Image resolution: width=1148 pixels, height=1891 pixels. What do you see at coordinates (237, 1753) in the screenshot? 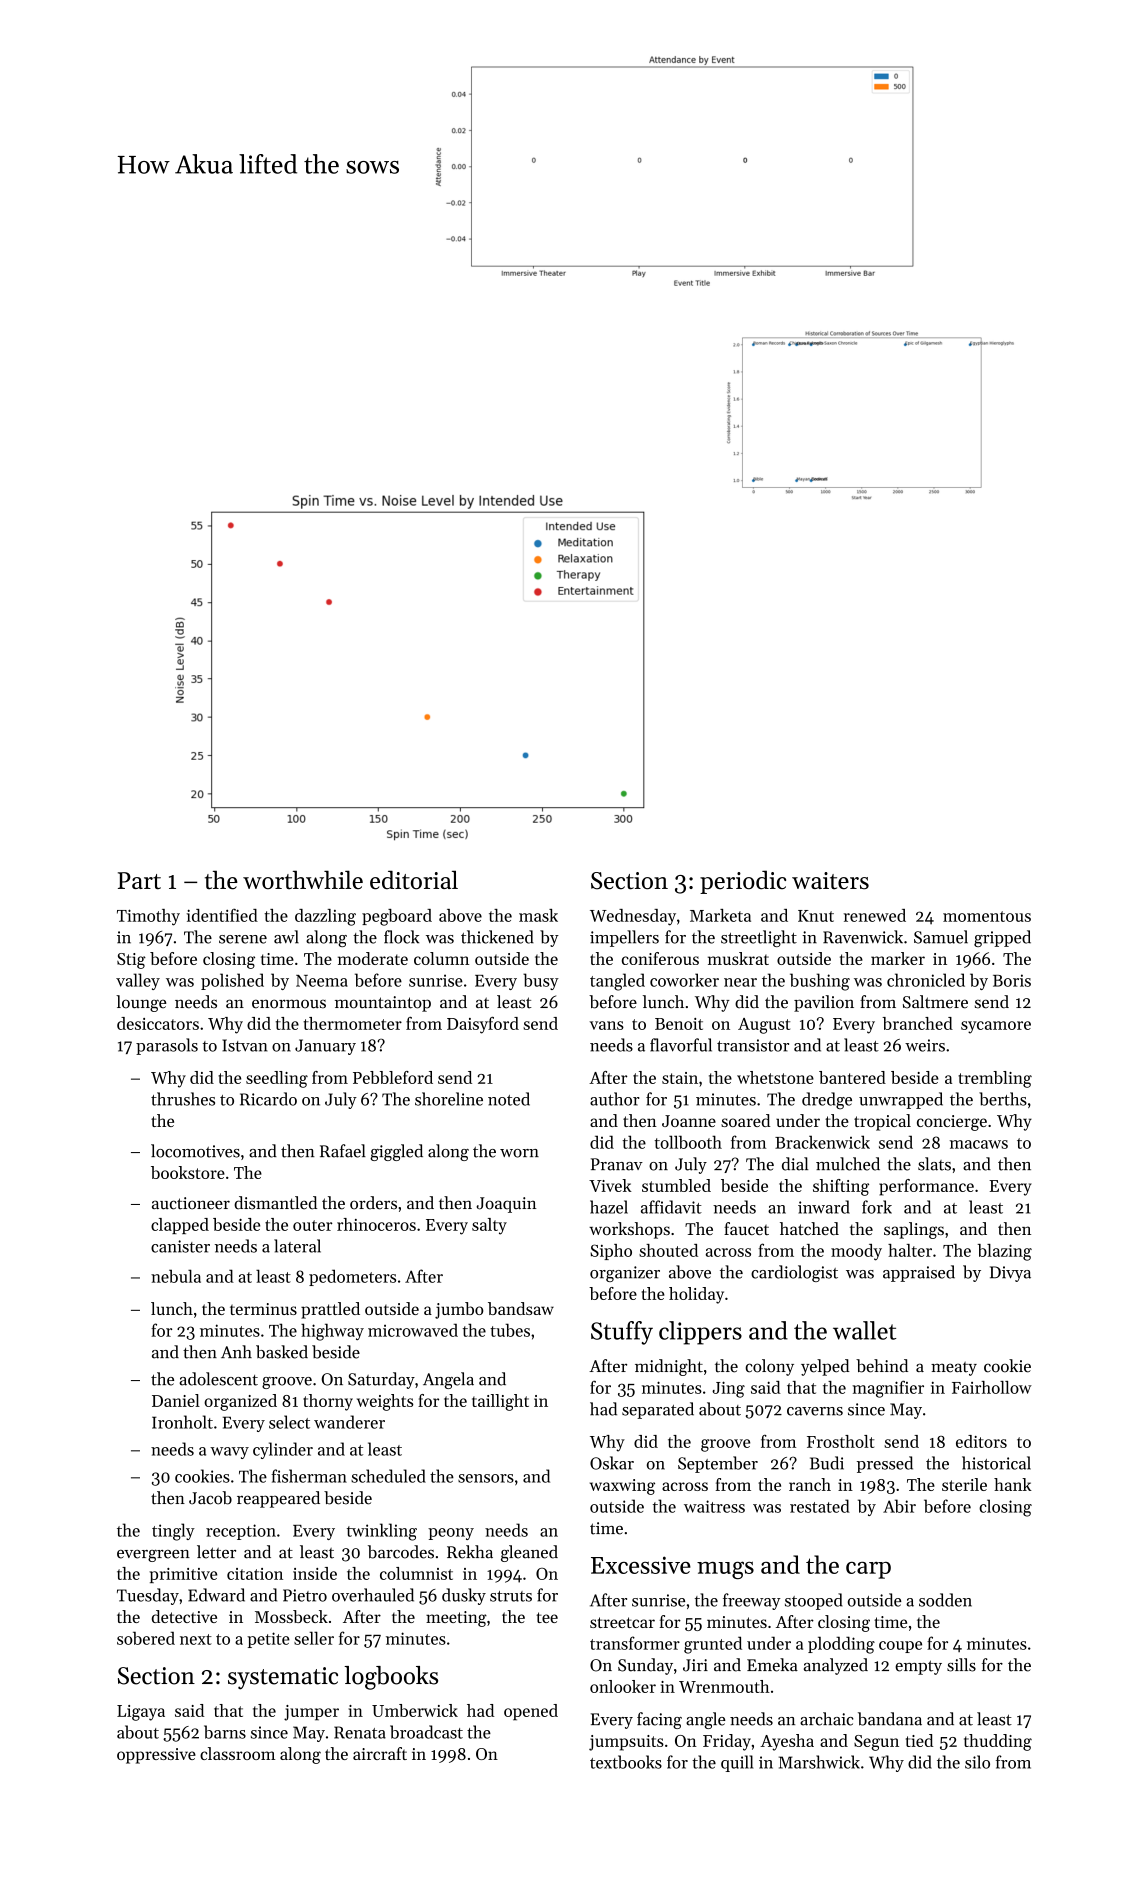
I see `classroom` at bounding box center [237, 1753].
